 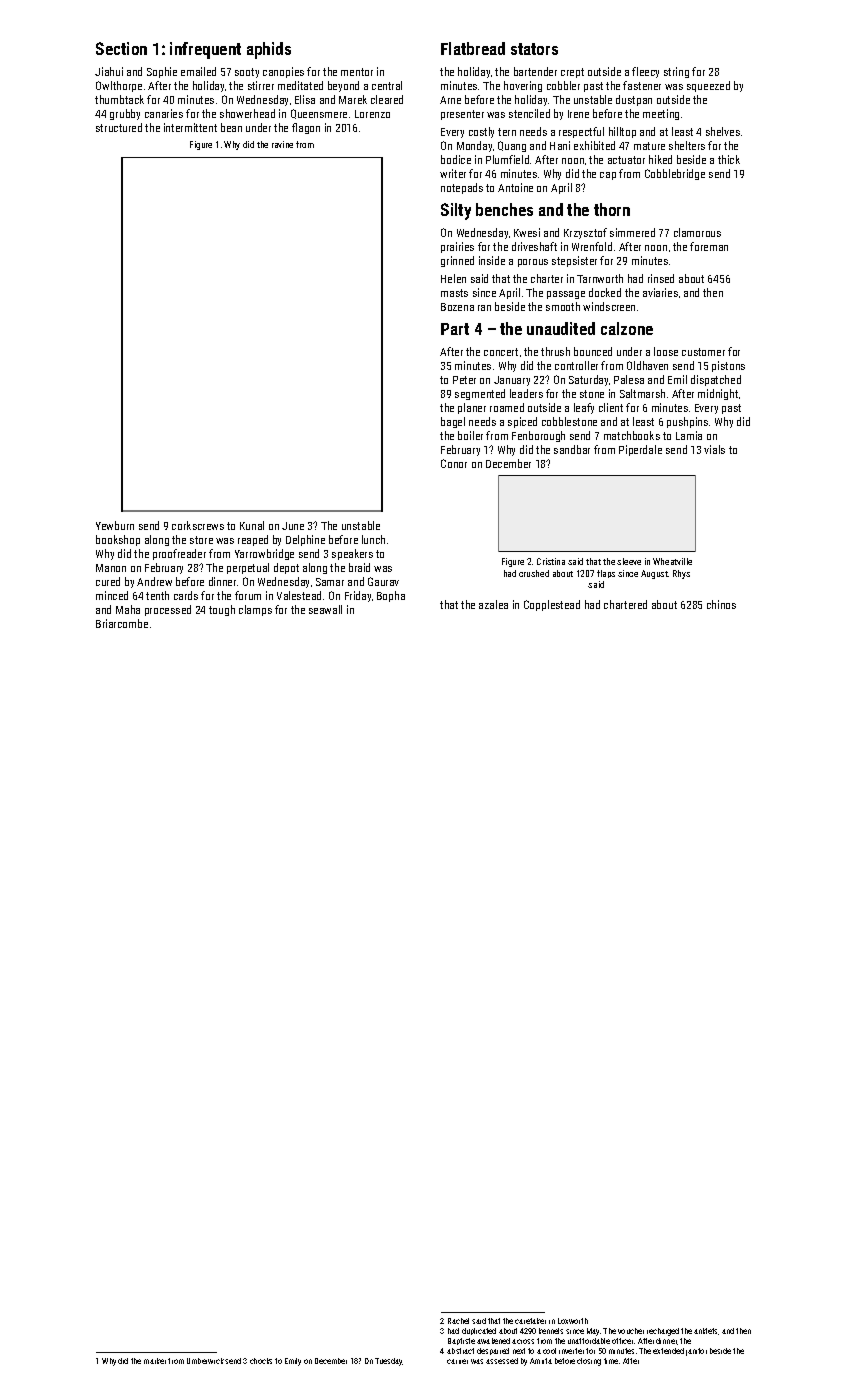 What do you see at coordinates (470, 435) in the image?
I see `boiler` at bounding box center [470, 435].
